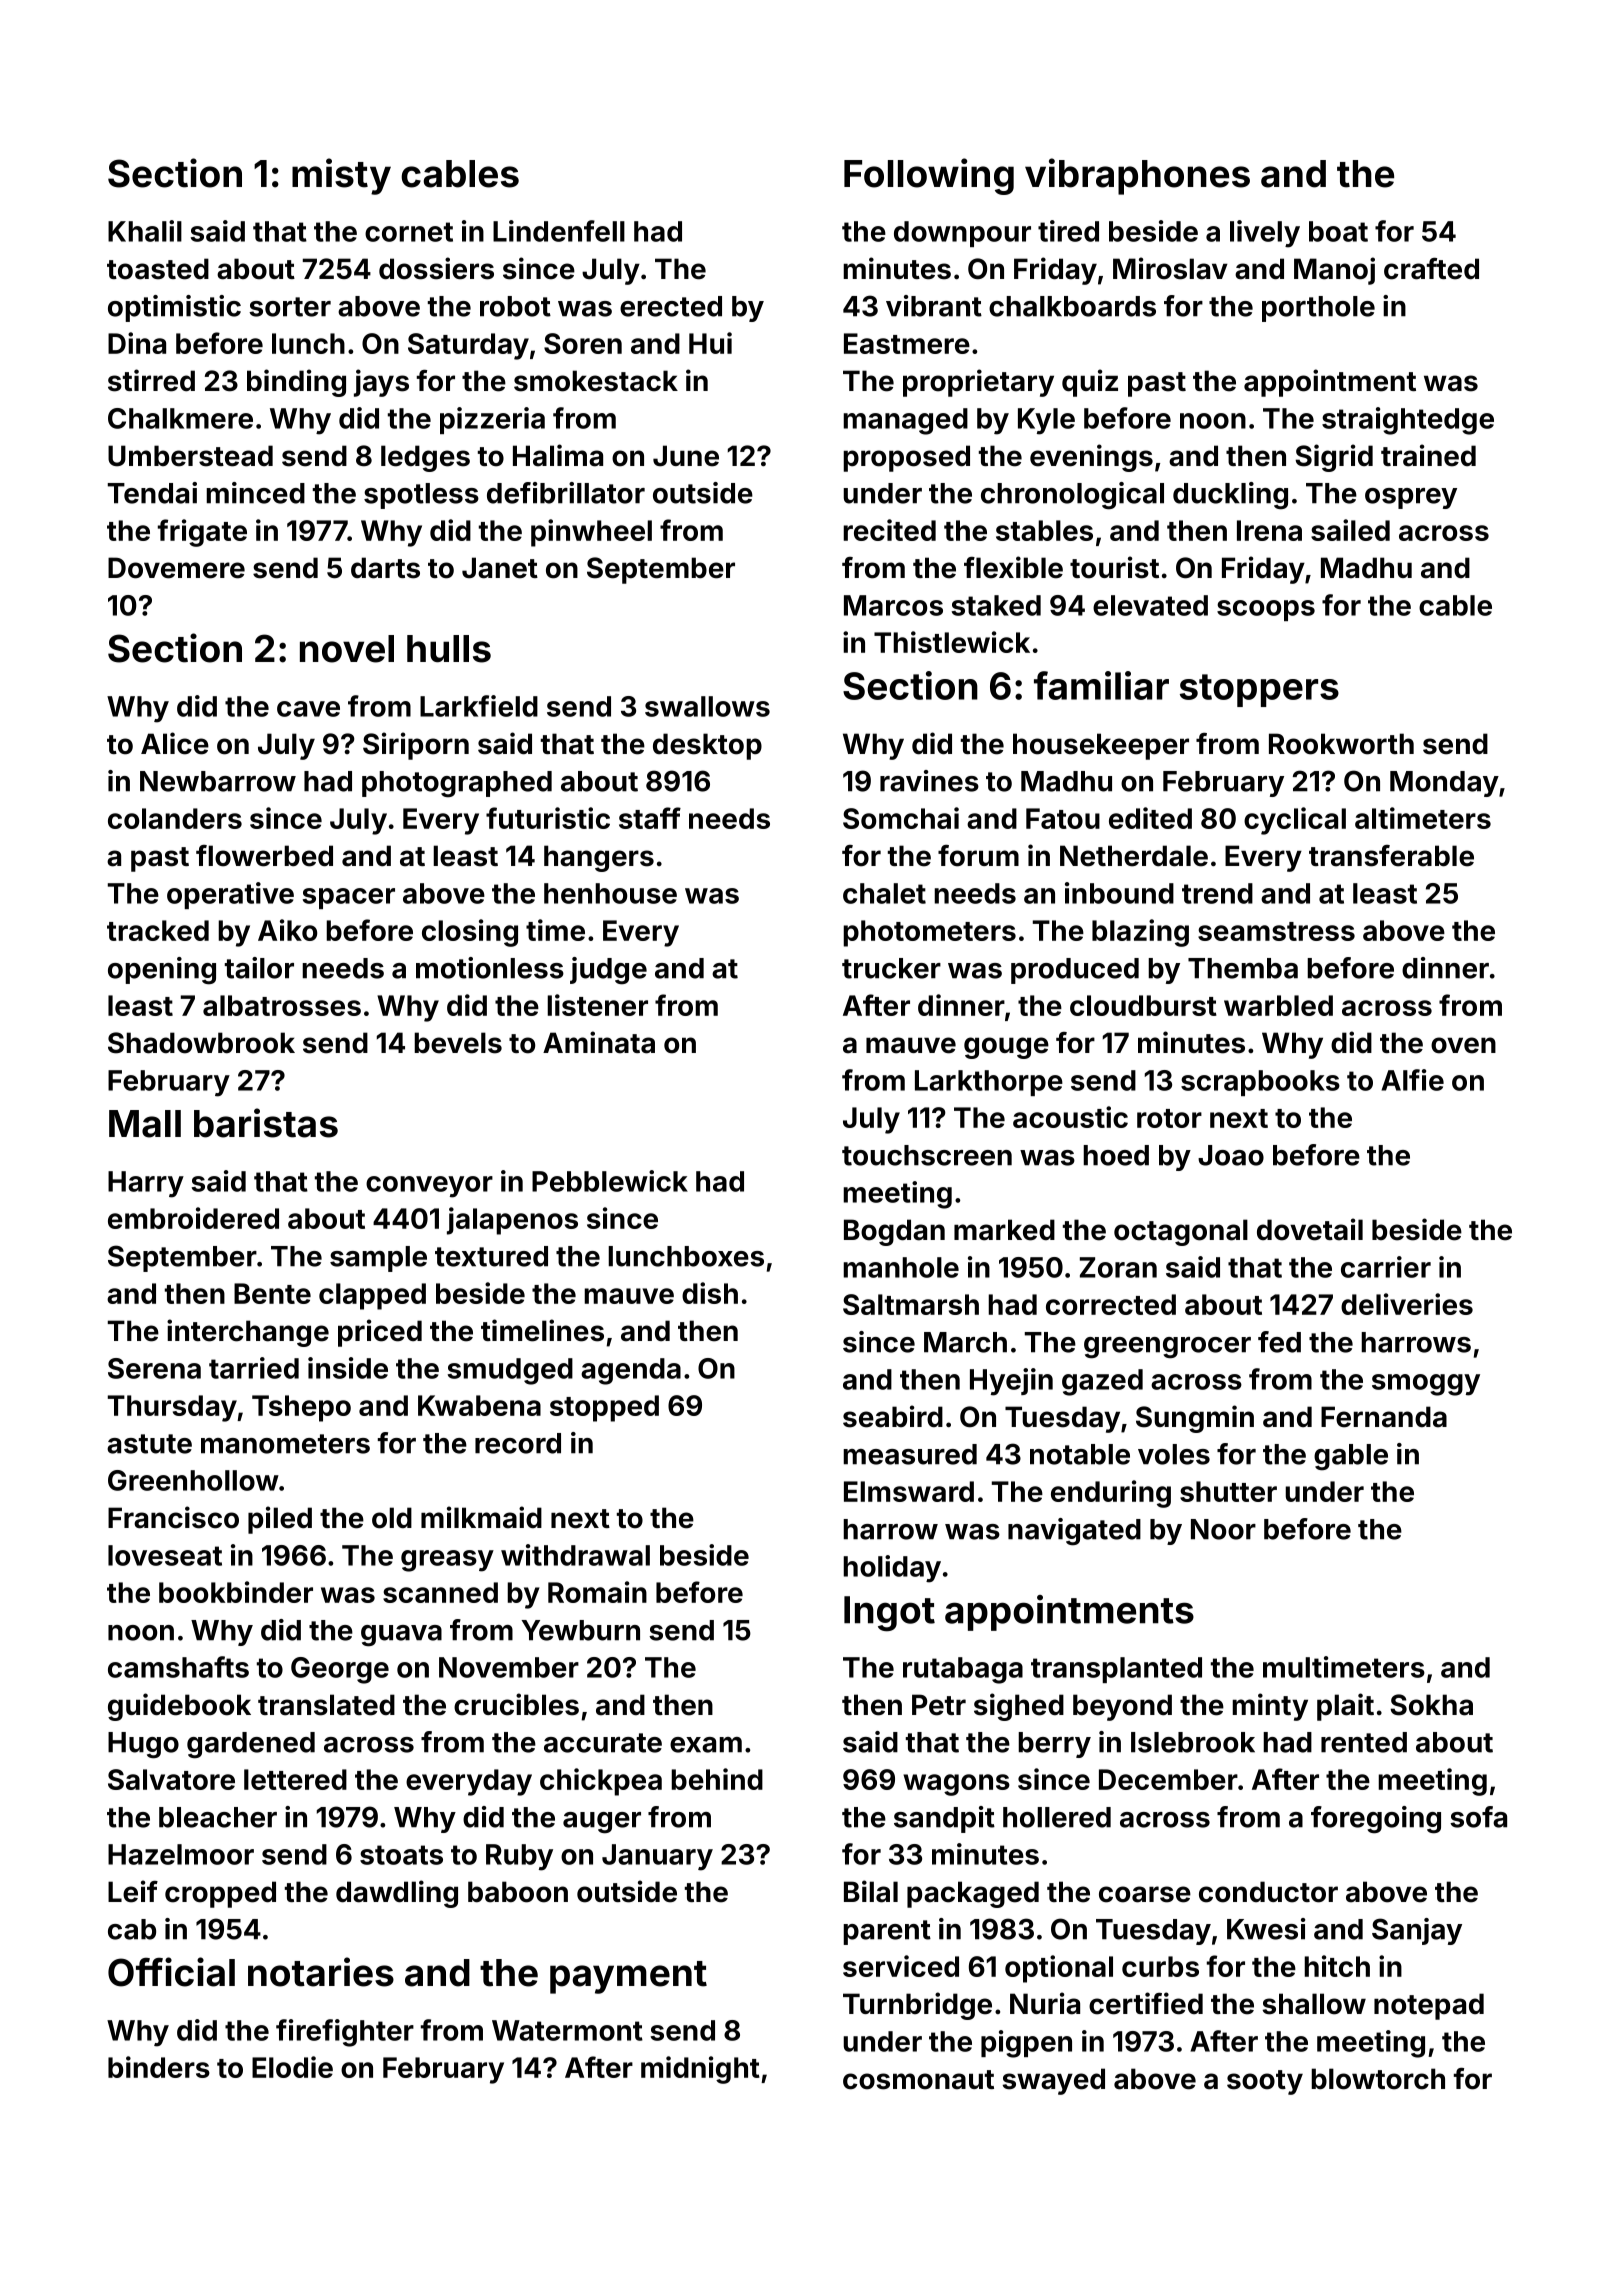 This image has height=2292, width=1620. Describe the element at coordinates (1053, 2081) in the image. I see `swayed` at that location.
